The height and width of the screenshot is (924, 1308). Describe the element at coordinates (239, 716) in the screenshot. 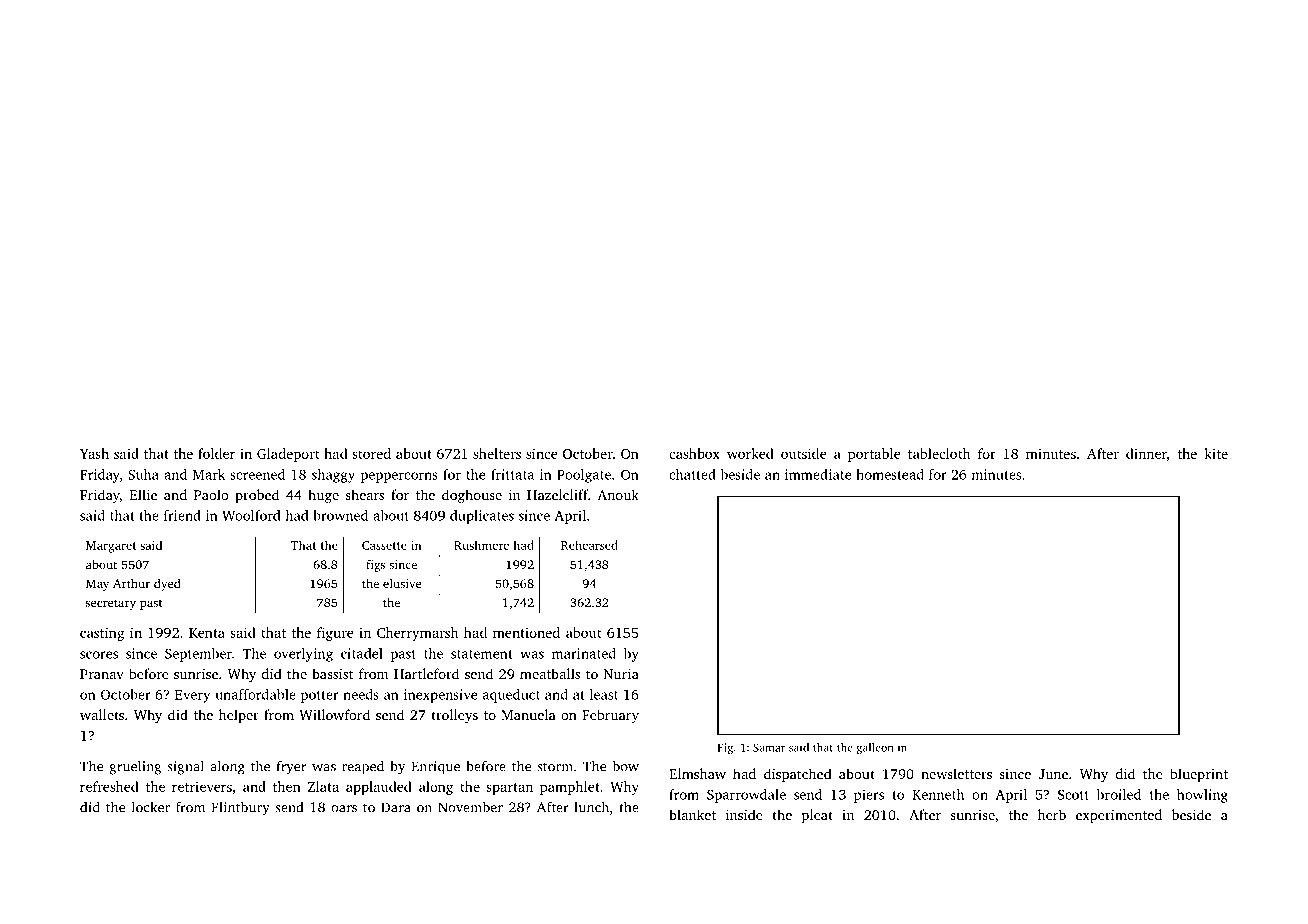

I see `helper` at that location.
